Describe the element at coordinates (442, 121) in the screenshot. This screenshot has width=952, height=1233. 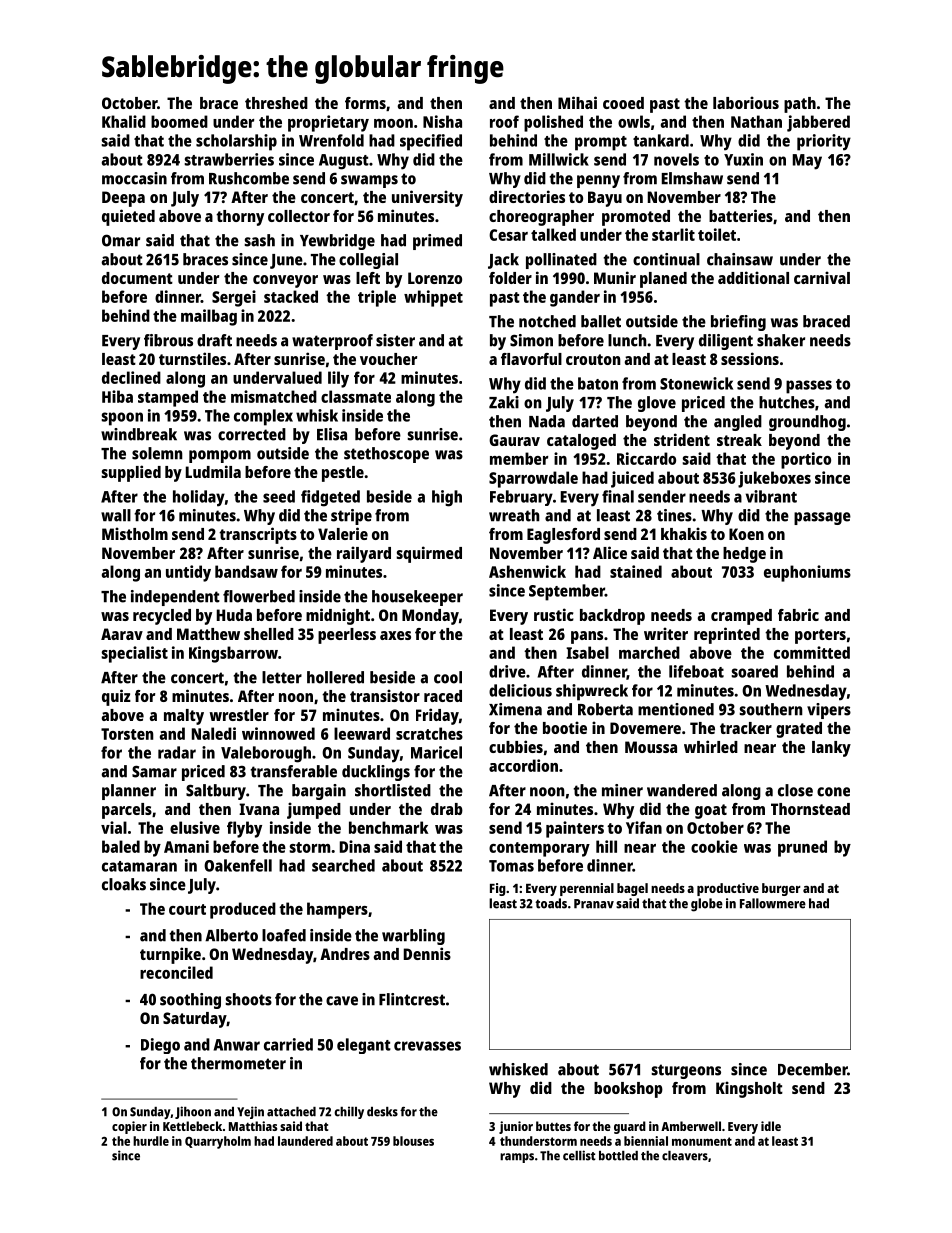
I see `Nisha` at that location.
